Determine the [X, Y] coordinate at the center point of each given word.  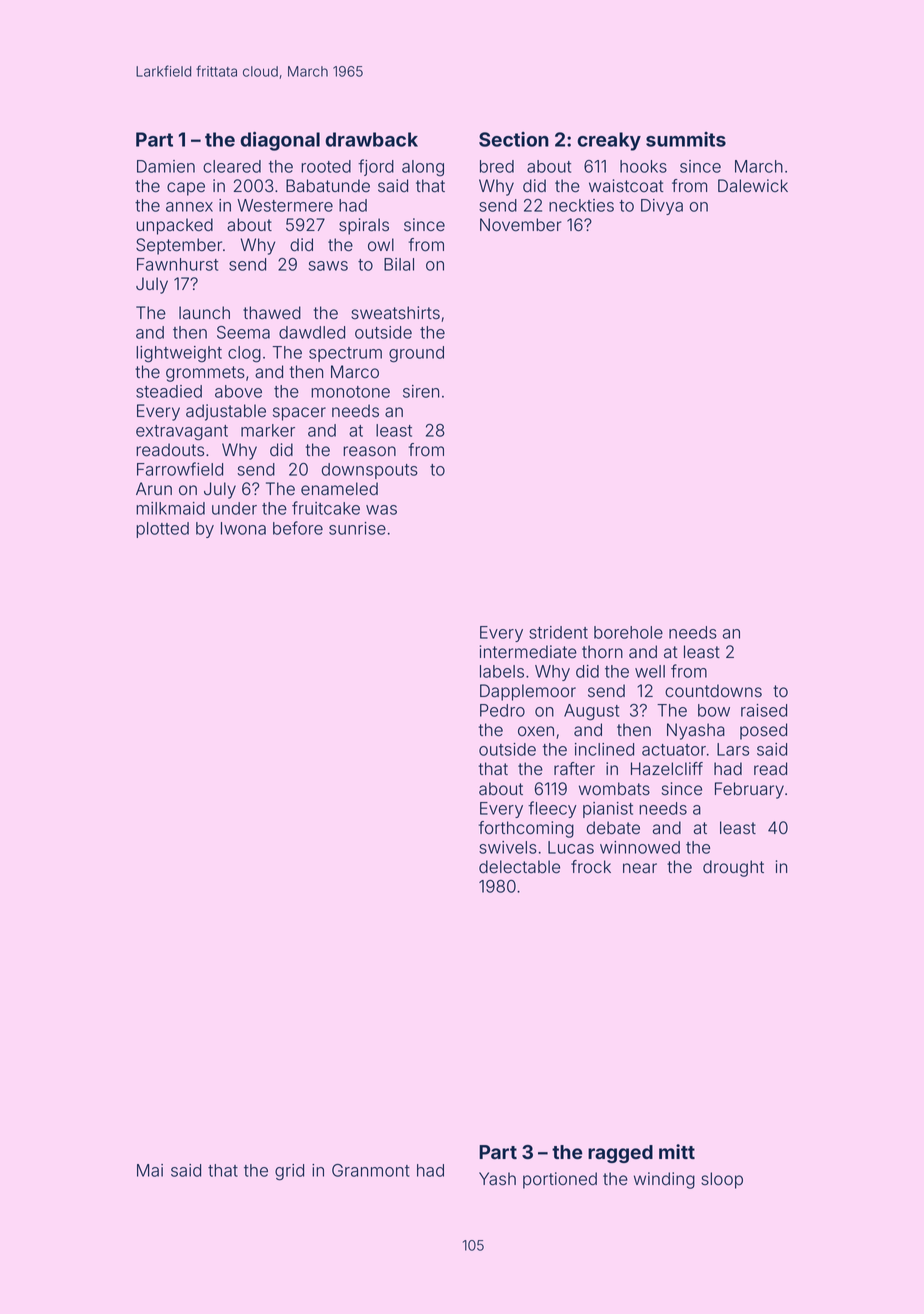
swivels [508, 847]
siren [421, 391]
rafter [574, 769]
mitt [677, 1151]
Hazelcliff [667, 769]
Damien [166, 166]
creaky [609, 141]
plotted [162, 530]
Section [514, 139]
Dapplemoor [528, 692]
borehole [628, 632]
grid [289, 1172]
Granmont [371, 1170]
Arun [154, 488]
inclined [604, 749]
